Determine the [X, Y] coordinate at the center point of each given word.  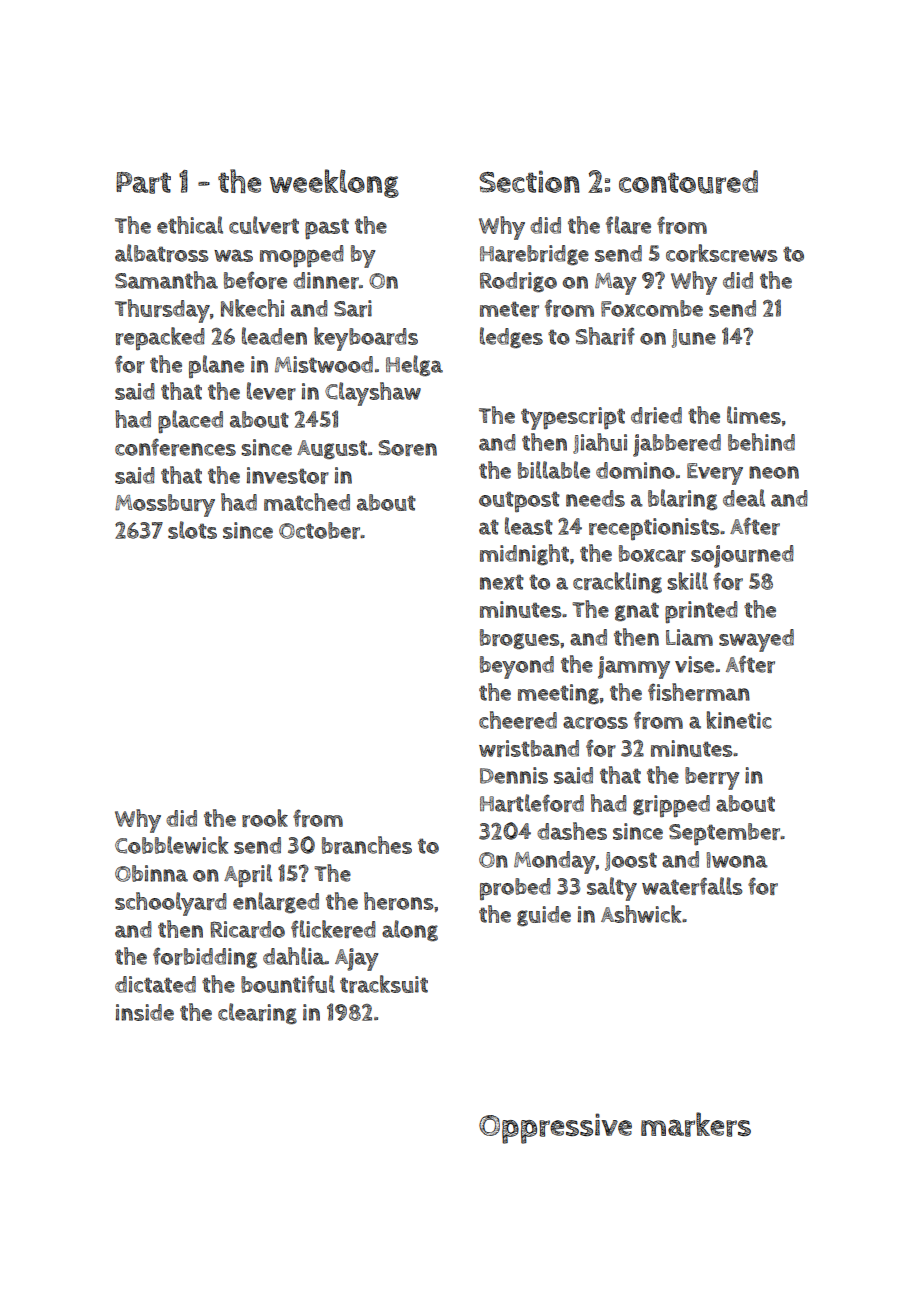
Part [143, 183]
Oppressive [555, 1128]
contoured [688, 182]
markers [696, 1124]
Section [529, 181]
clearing [257, 1013]
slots [192, 530]
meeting [558, 694]
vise [694, 664]
